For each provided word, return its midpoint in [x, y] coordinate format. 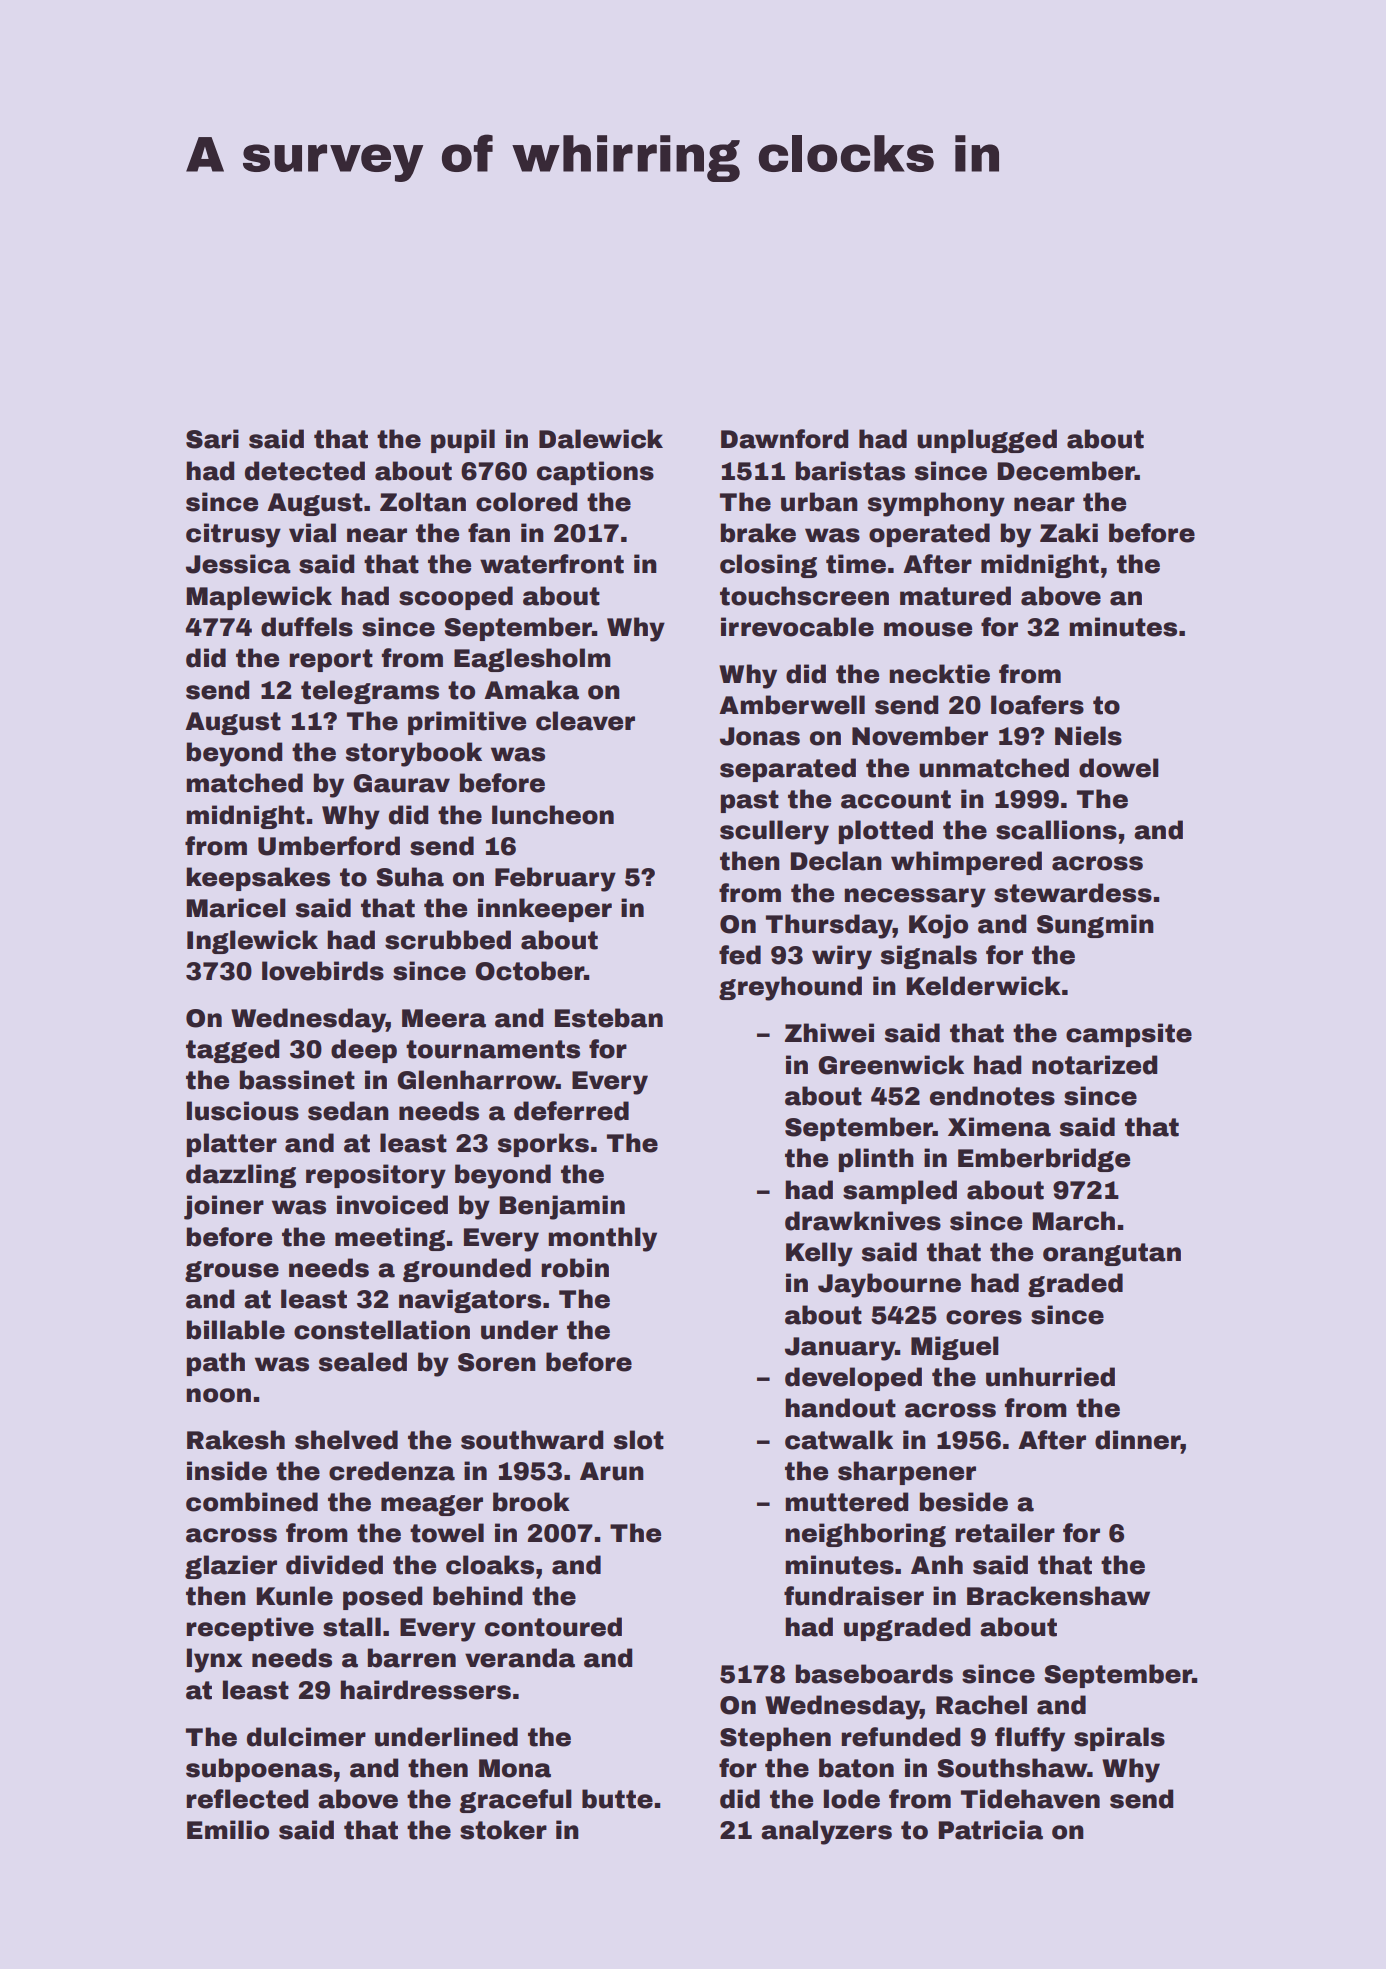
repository [376, 1176]
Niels [1088, 736]
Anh [937, 1564]
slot [639, 1440]
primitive [467, 723]
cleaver [585, 721]
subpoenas [259, 1770]
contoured [553, 1627]
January [840, 1349]
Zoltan [423, 502]
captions [595, 473]
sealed [363, 1362]
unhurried [1050, 1377]
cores [984, 1317]
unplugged [987, 441]
